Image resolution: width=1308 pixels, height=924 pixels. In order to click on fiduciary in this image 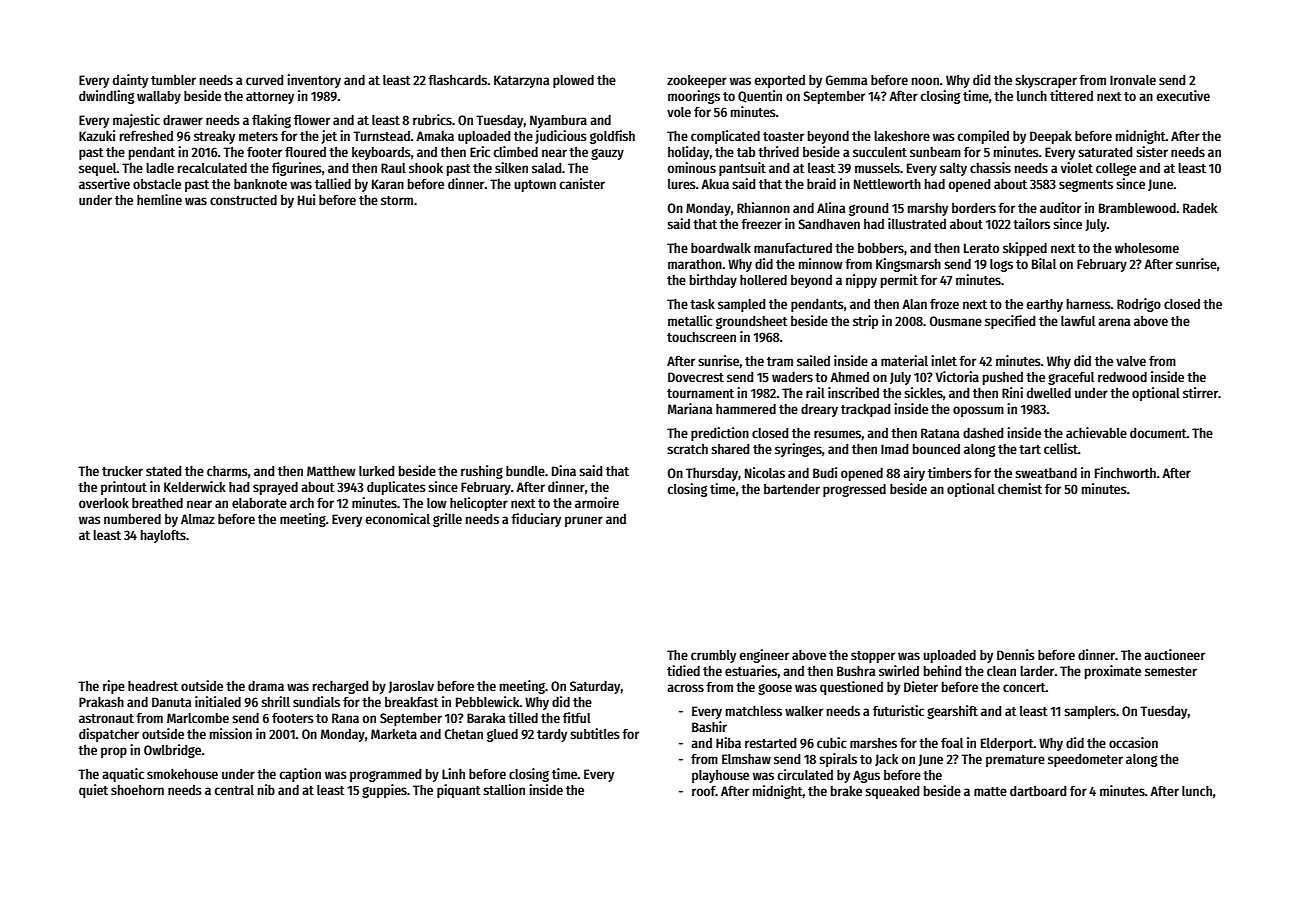, I will do `click(536, 520)`.
